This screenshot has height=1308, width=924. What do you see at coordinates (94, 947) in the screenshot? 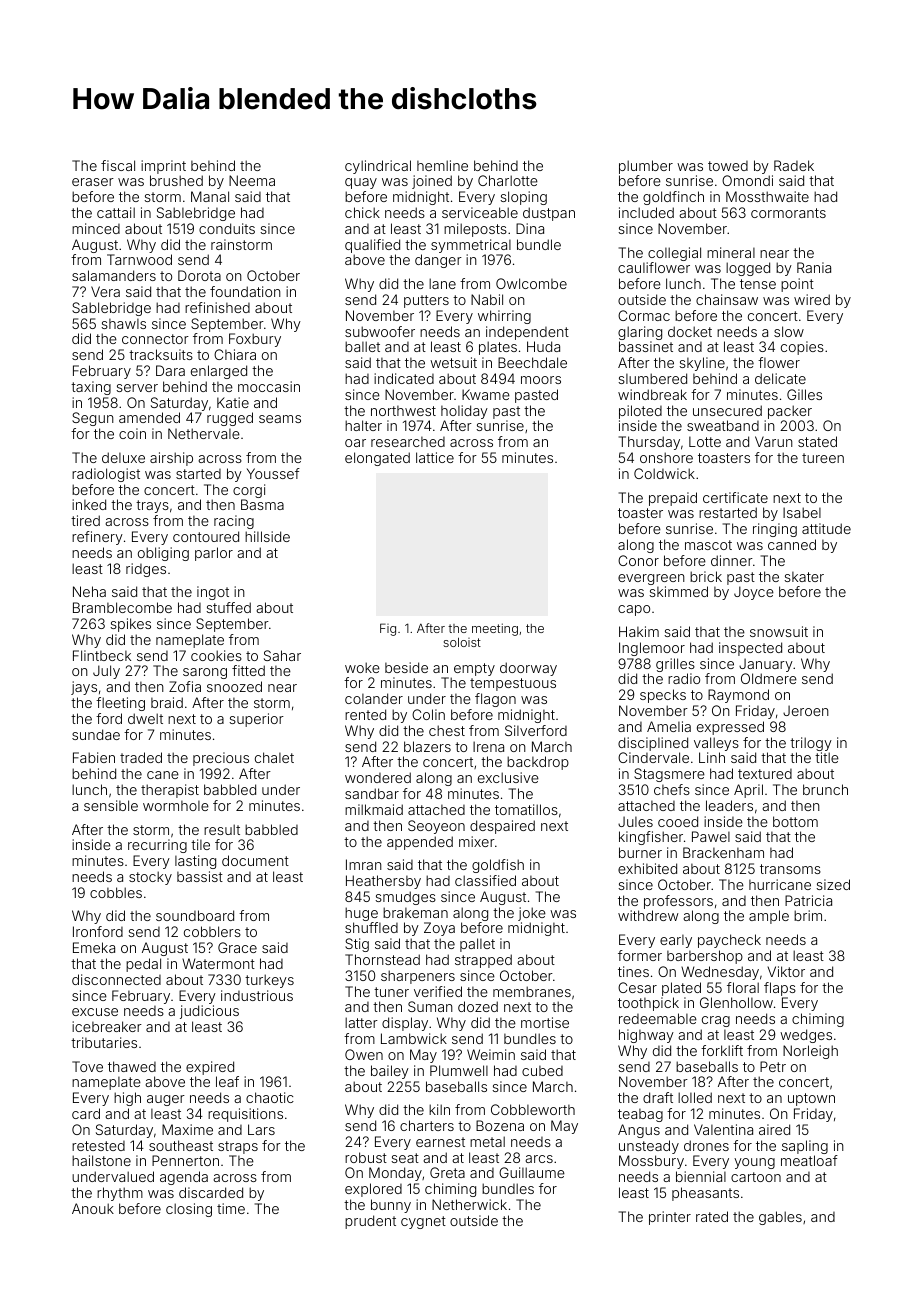
I see `Emeka` at bounding box center [94, 947].
